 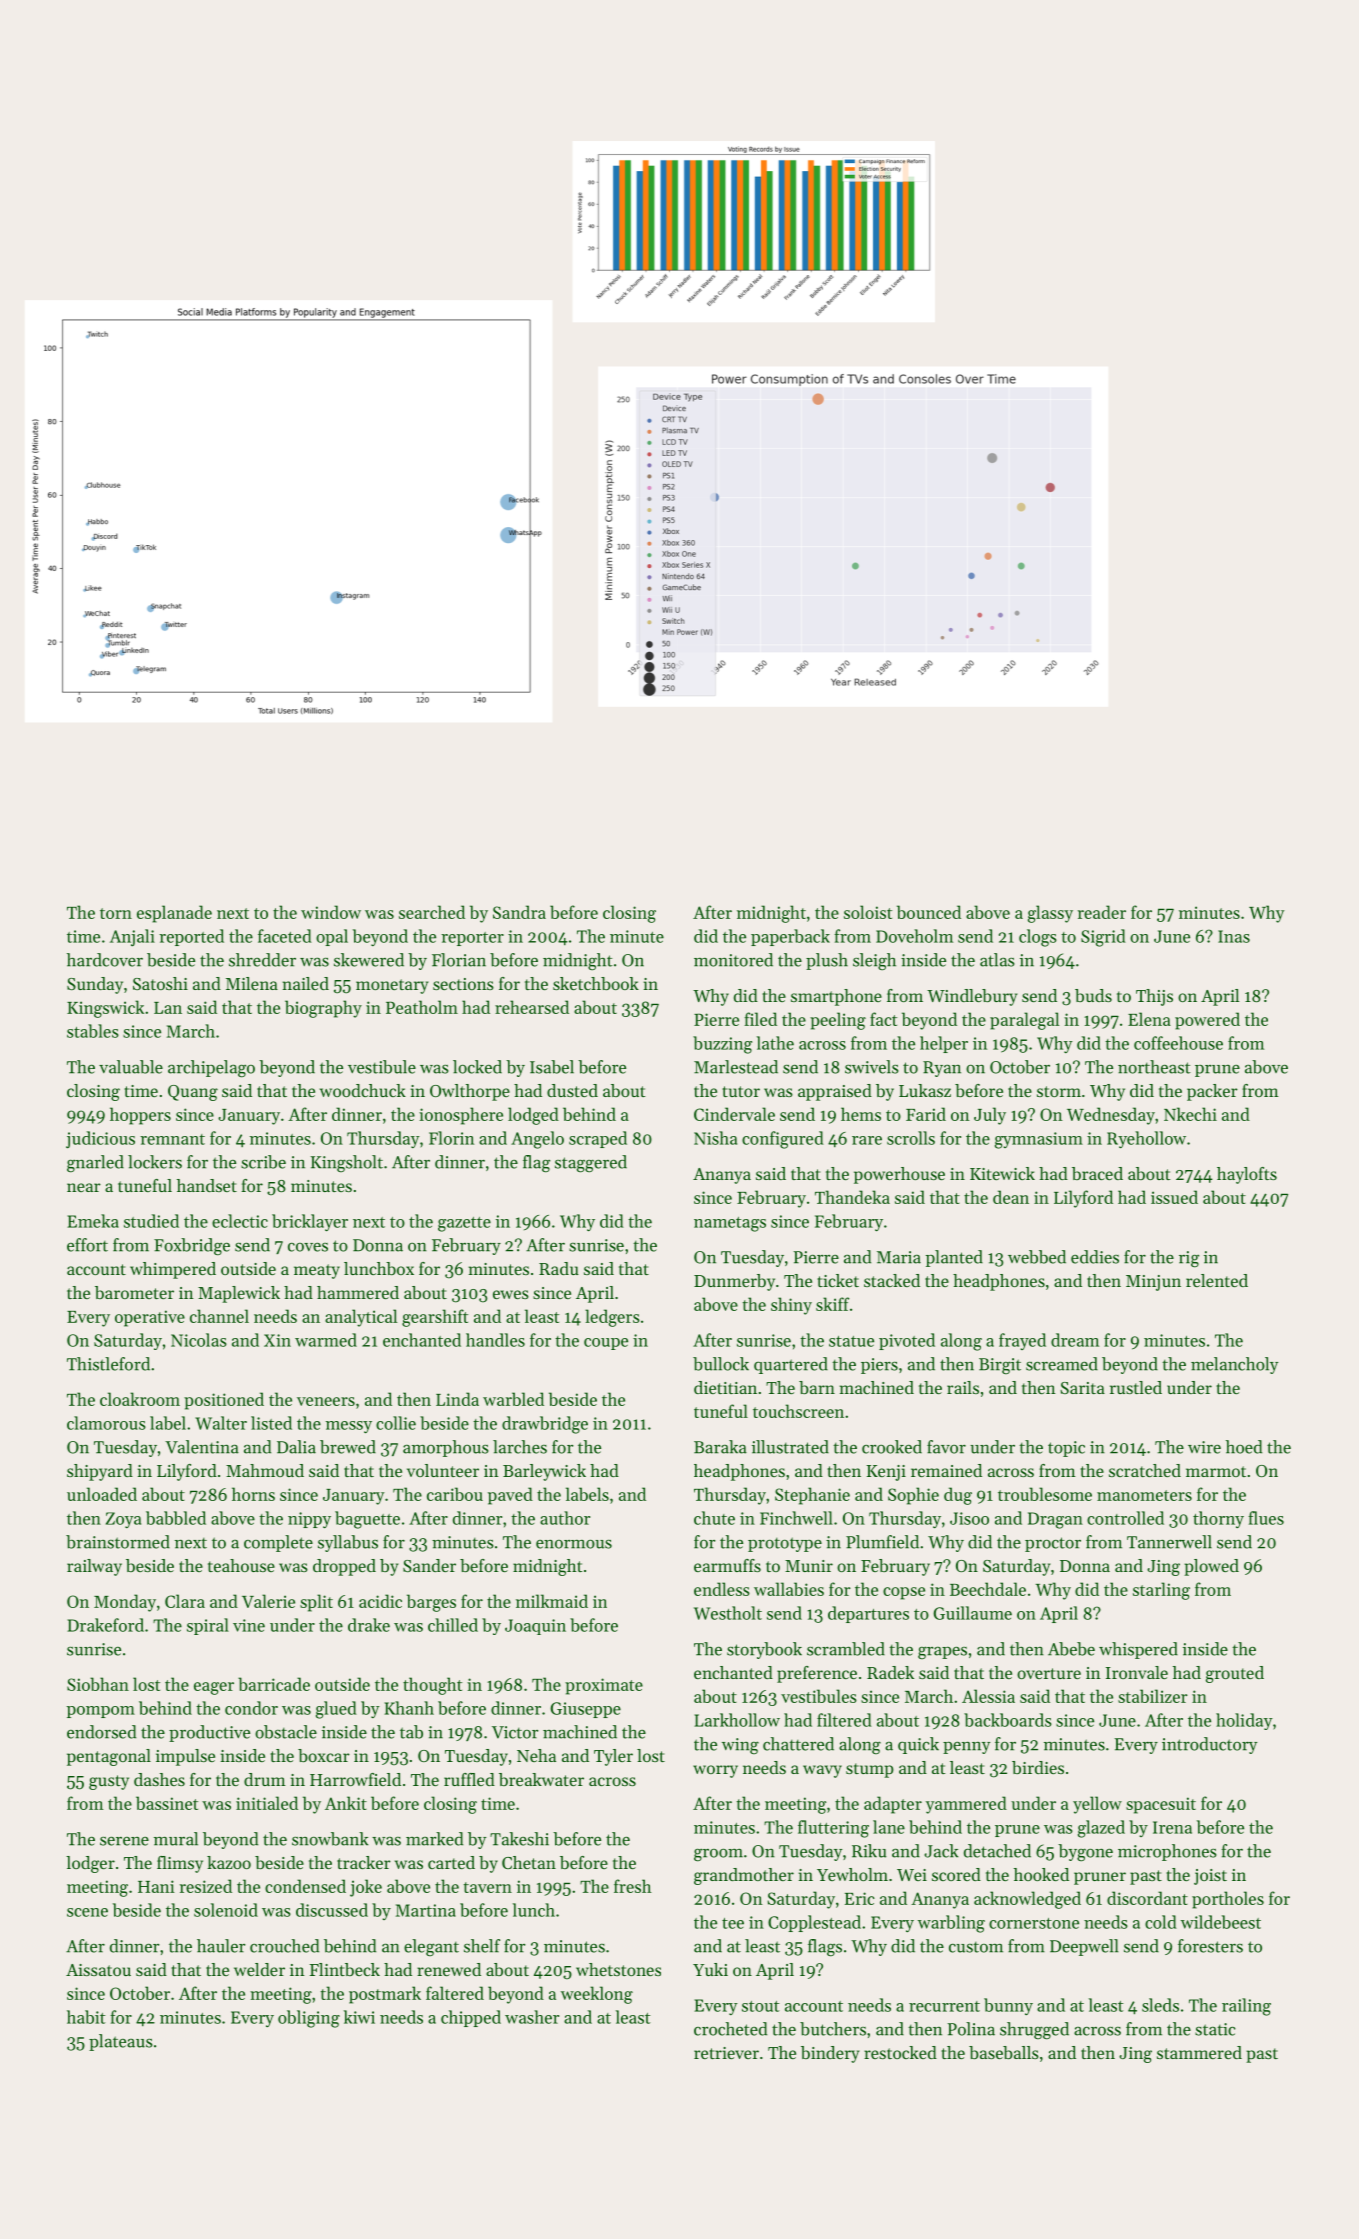 What do you see at coordinates (1039, 1140) in the page?
I see `gymnasium` at bounding box center [1039, 1140].
